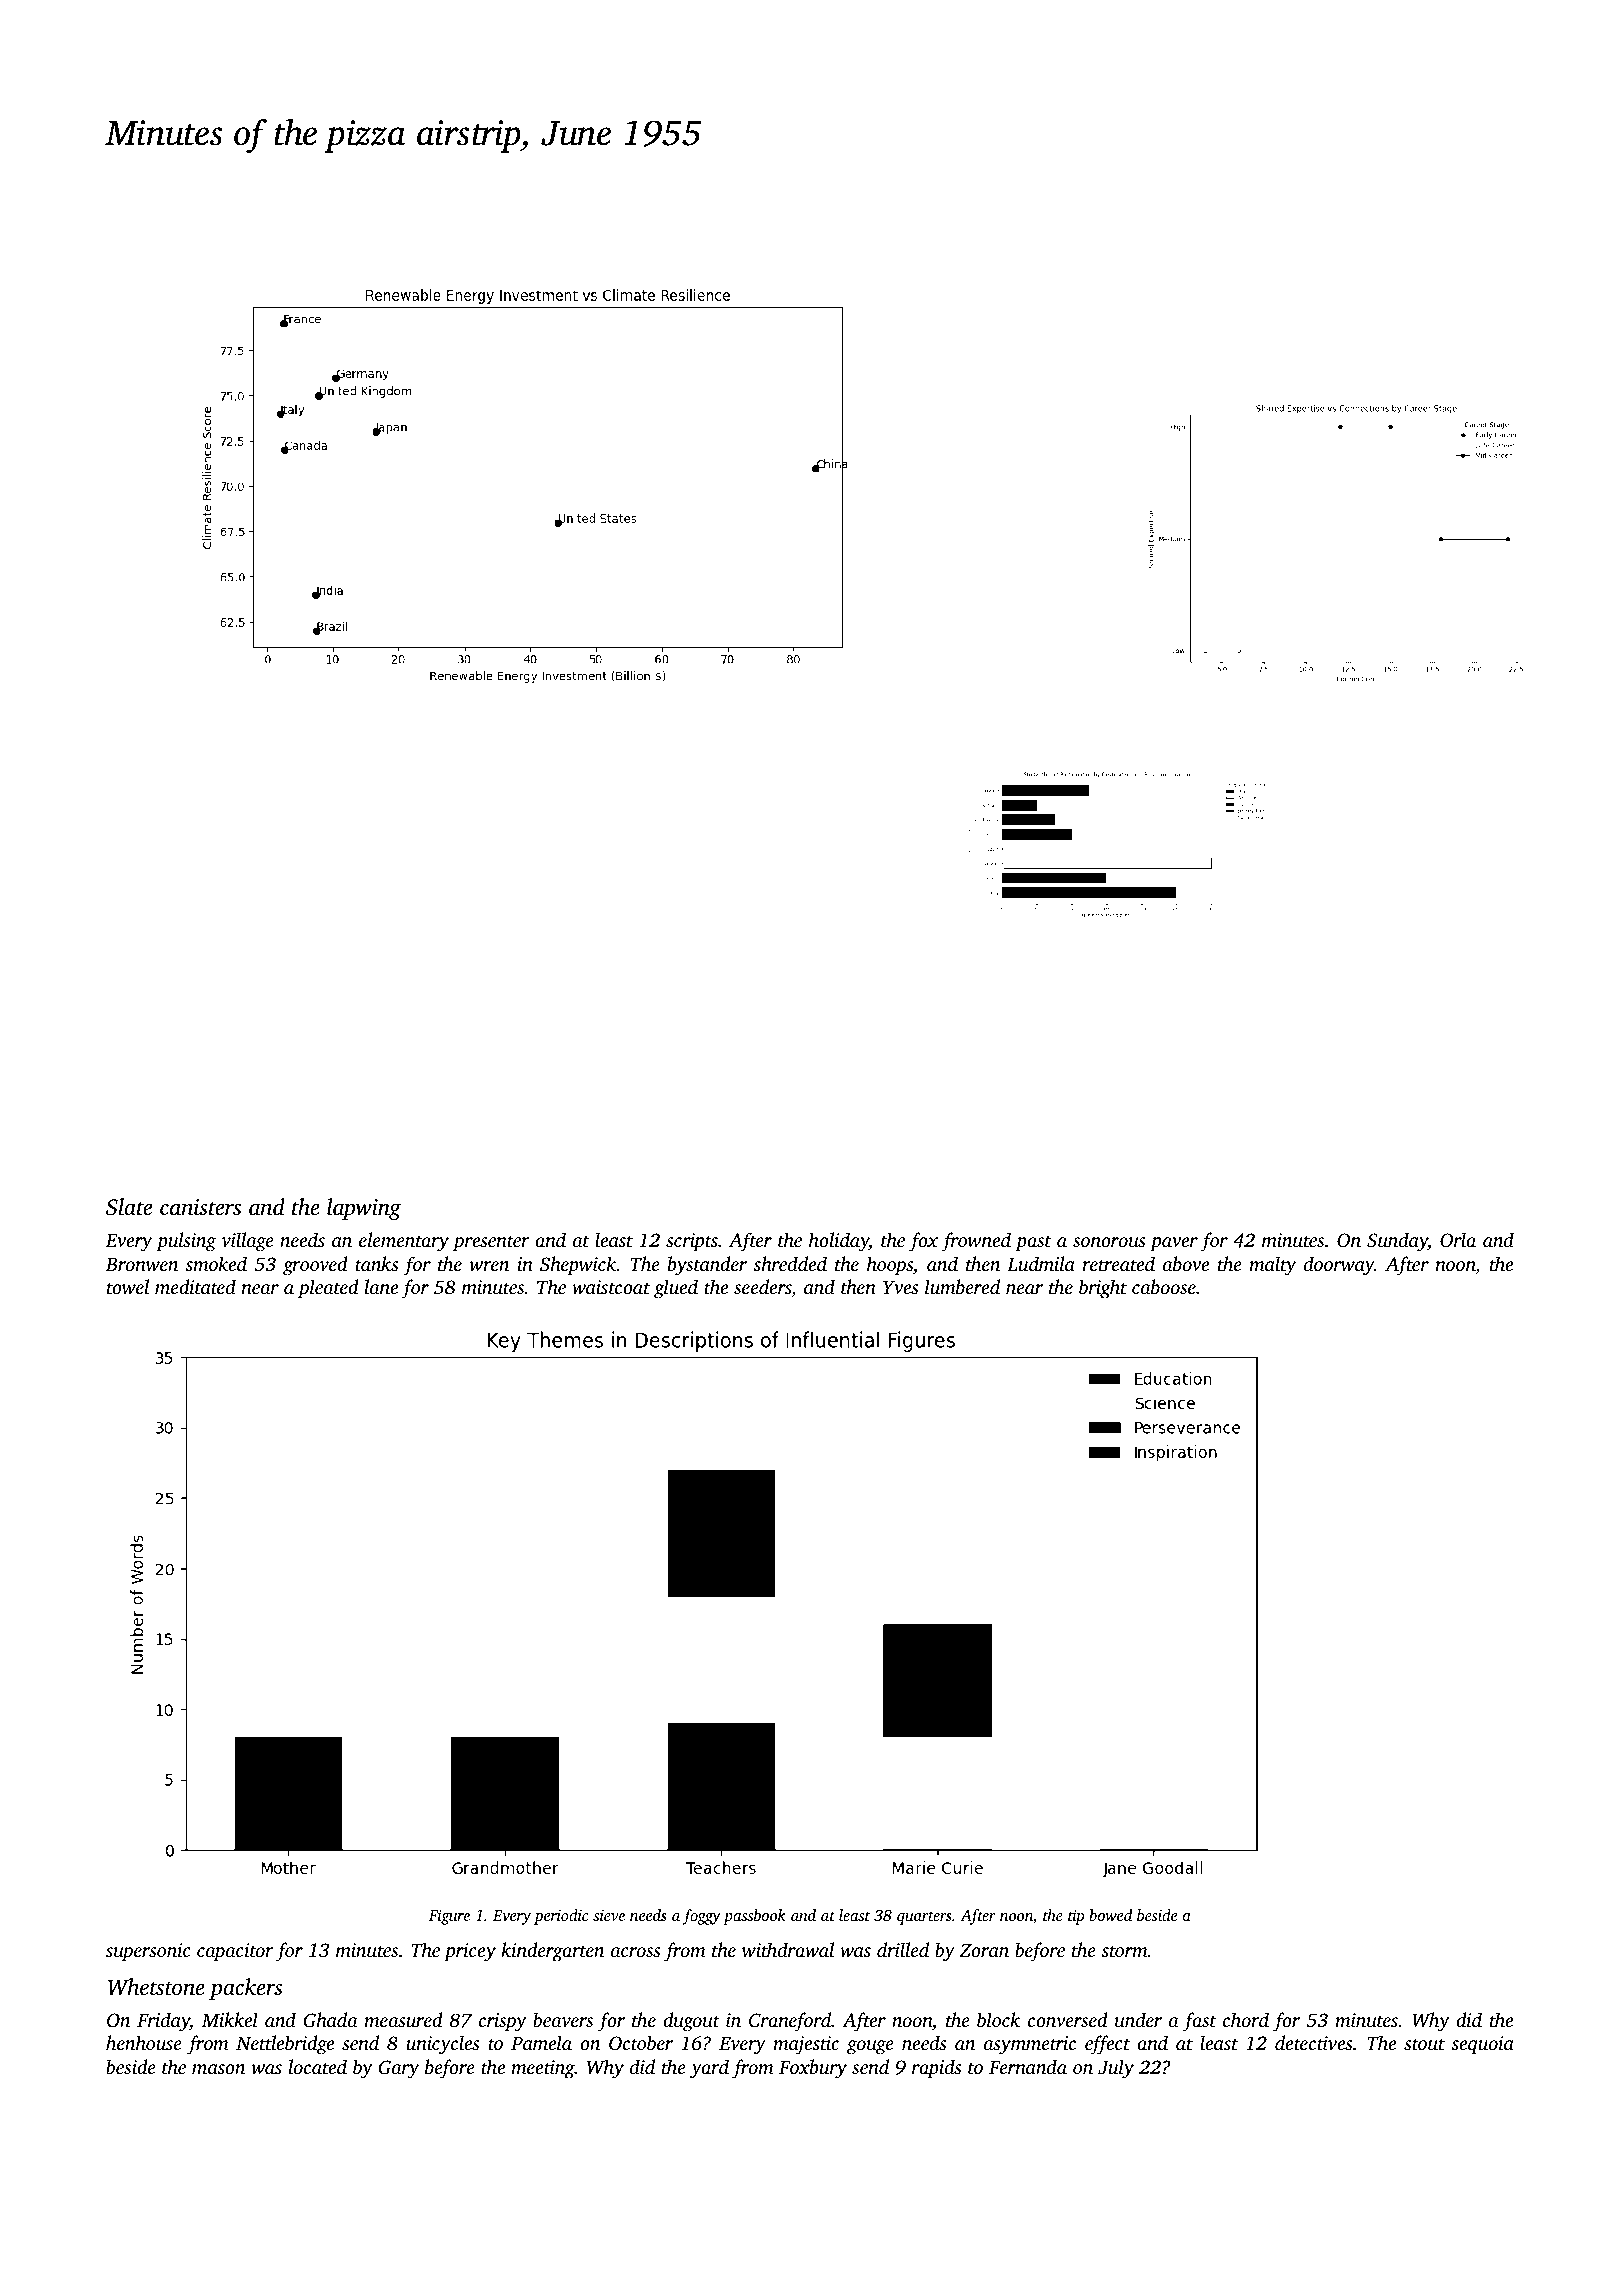 The image size is (1620, 2292). What do you see at coordinates (128, 1287) in the page?
I see `towel` at bounding box center [128, 1287].
